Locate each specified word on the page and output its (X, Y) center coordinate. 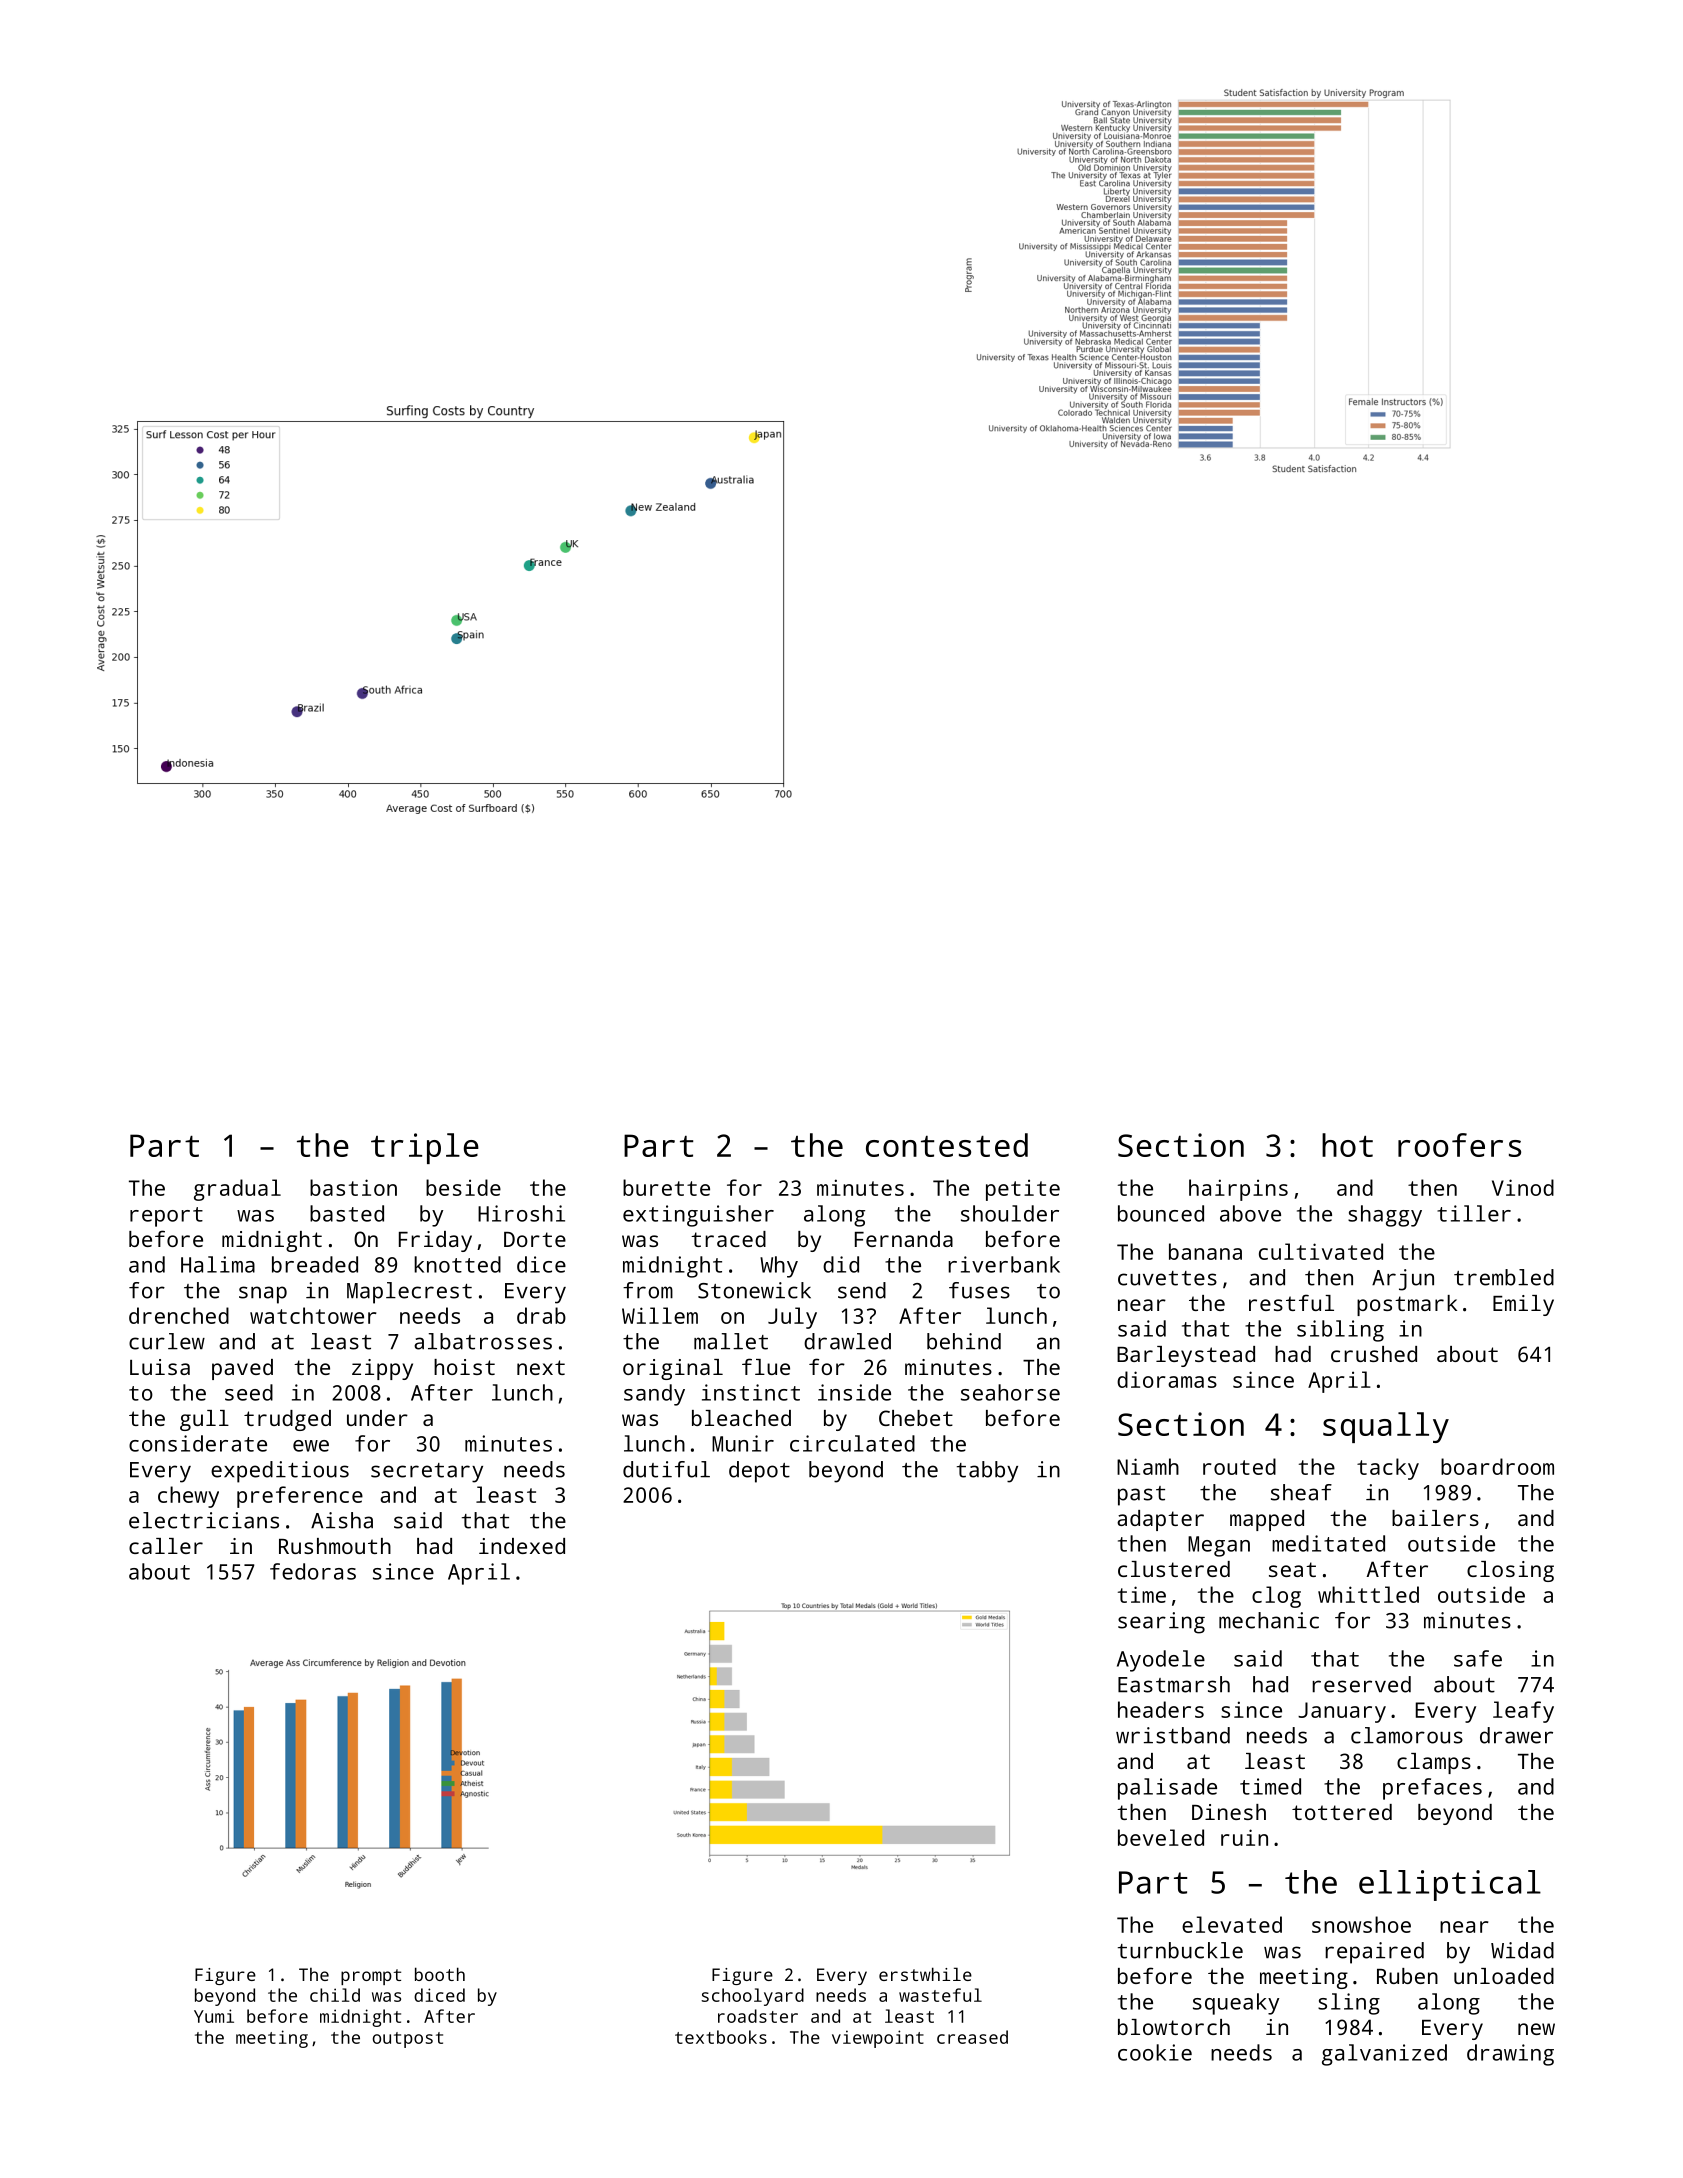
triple (425, 1148)
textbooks (721, 2037)
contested (947, 1145)
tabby (987, 1472)
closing (1510, 1571)
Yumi (214, 2016)
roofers (1459, 1145)
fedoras (313, 1571)
